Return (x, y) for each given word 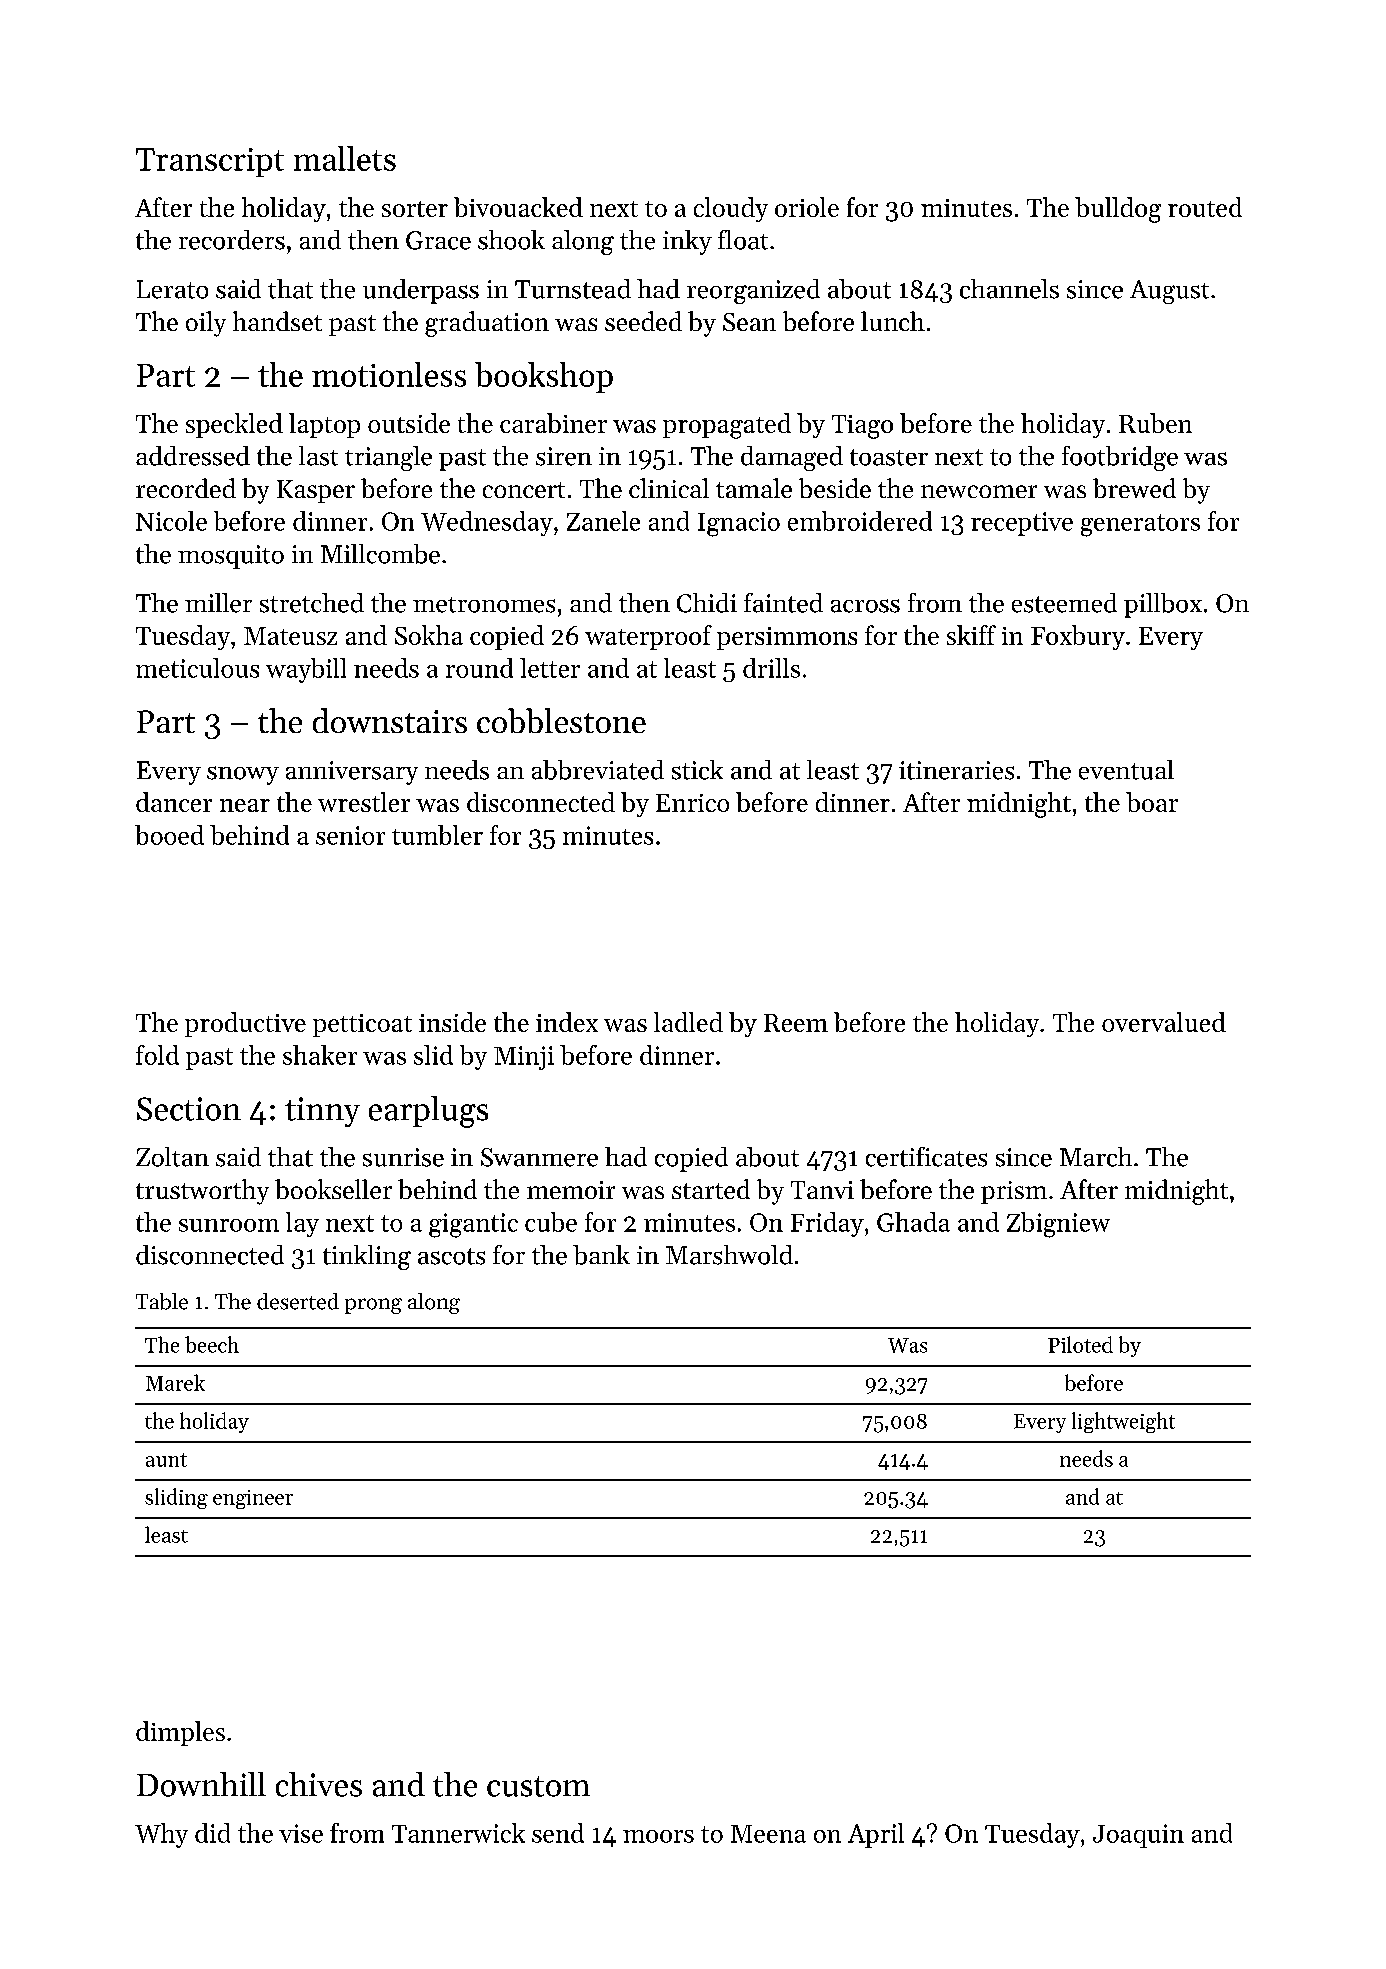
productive (245, 1024)
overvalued (1164, 1022)
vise (301, 1833)
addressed (193, 456)
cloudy (731, 209)
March (1096, 1157)
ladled (688, 1022)
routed (1205, 207)
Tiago (862, 427)
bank (601, 1255)
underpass (421, 291)
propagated (727, 426)
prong (373, 1306)
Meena (768, 1834)
